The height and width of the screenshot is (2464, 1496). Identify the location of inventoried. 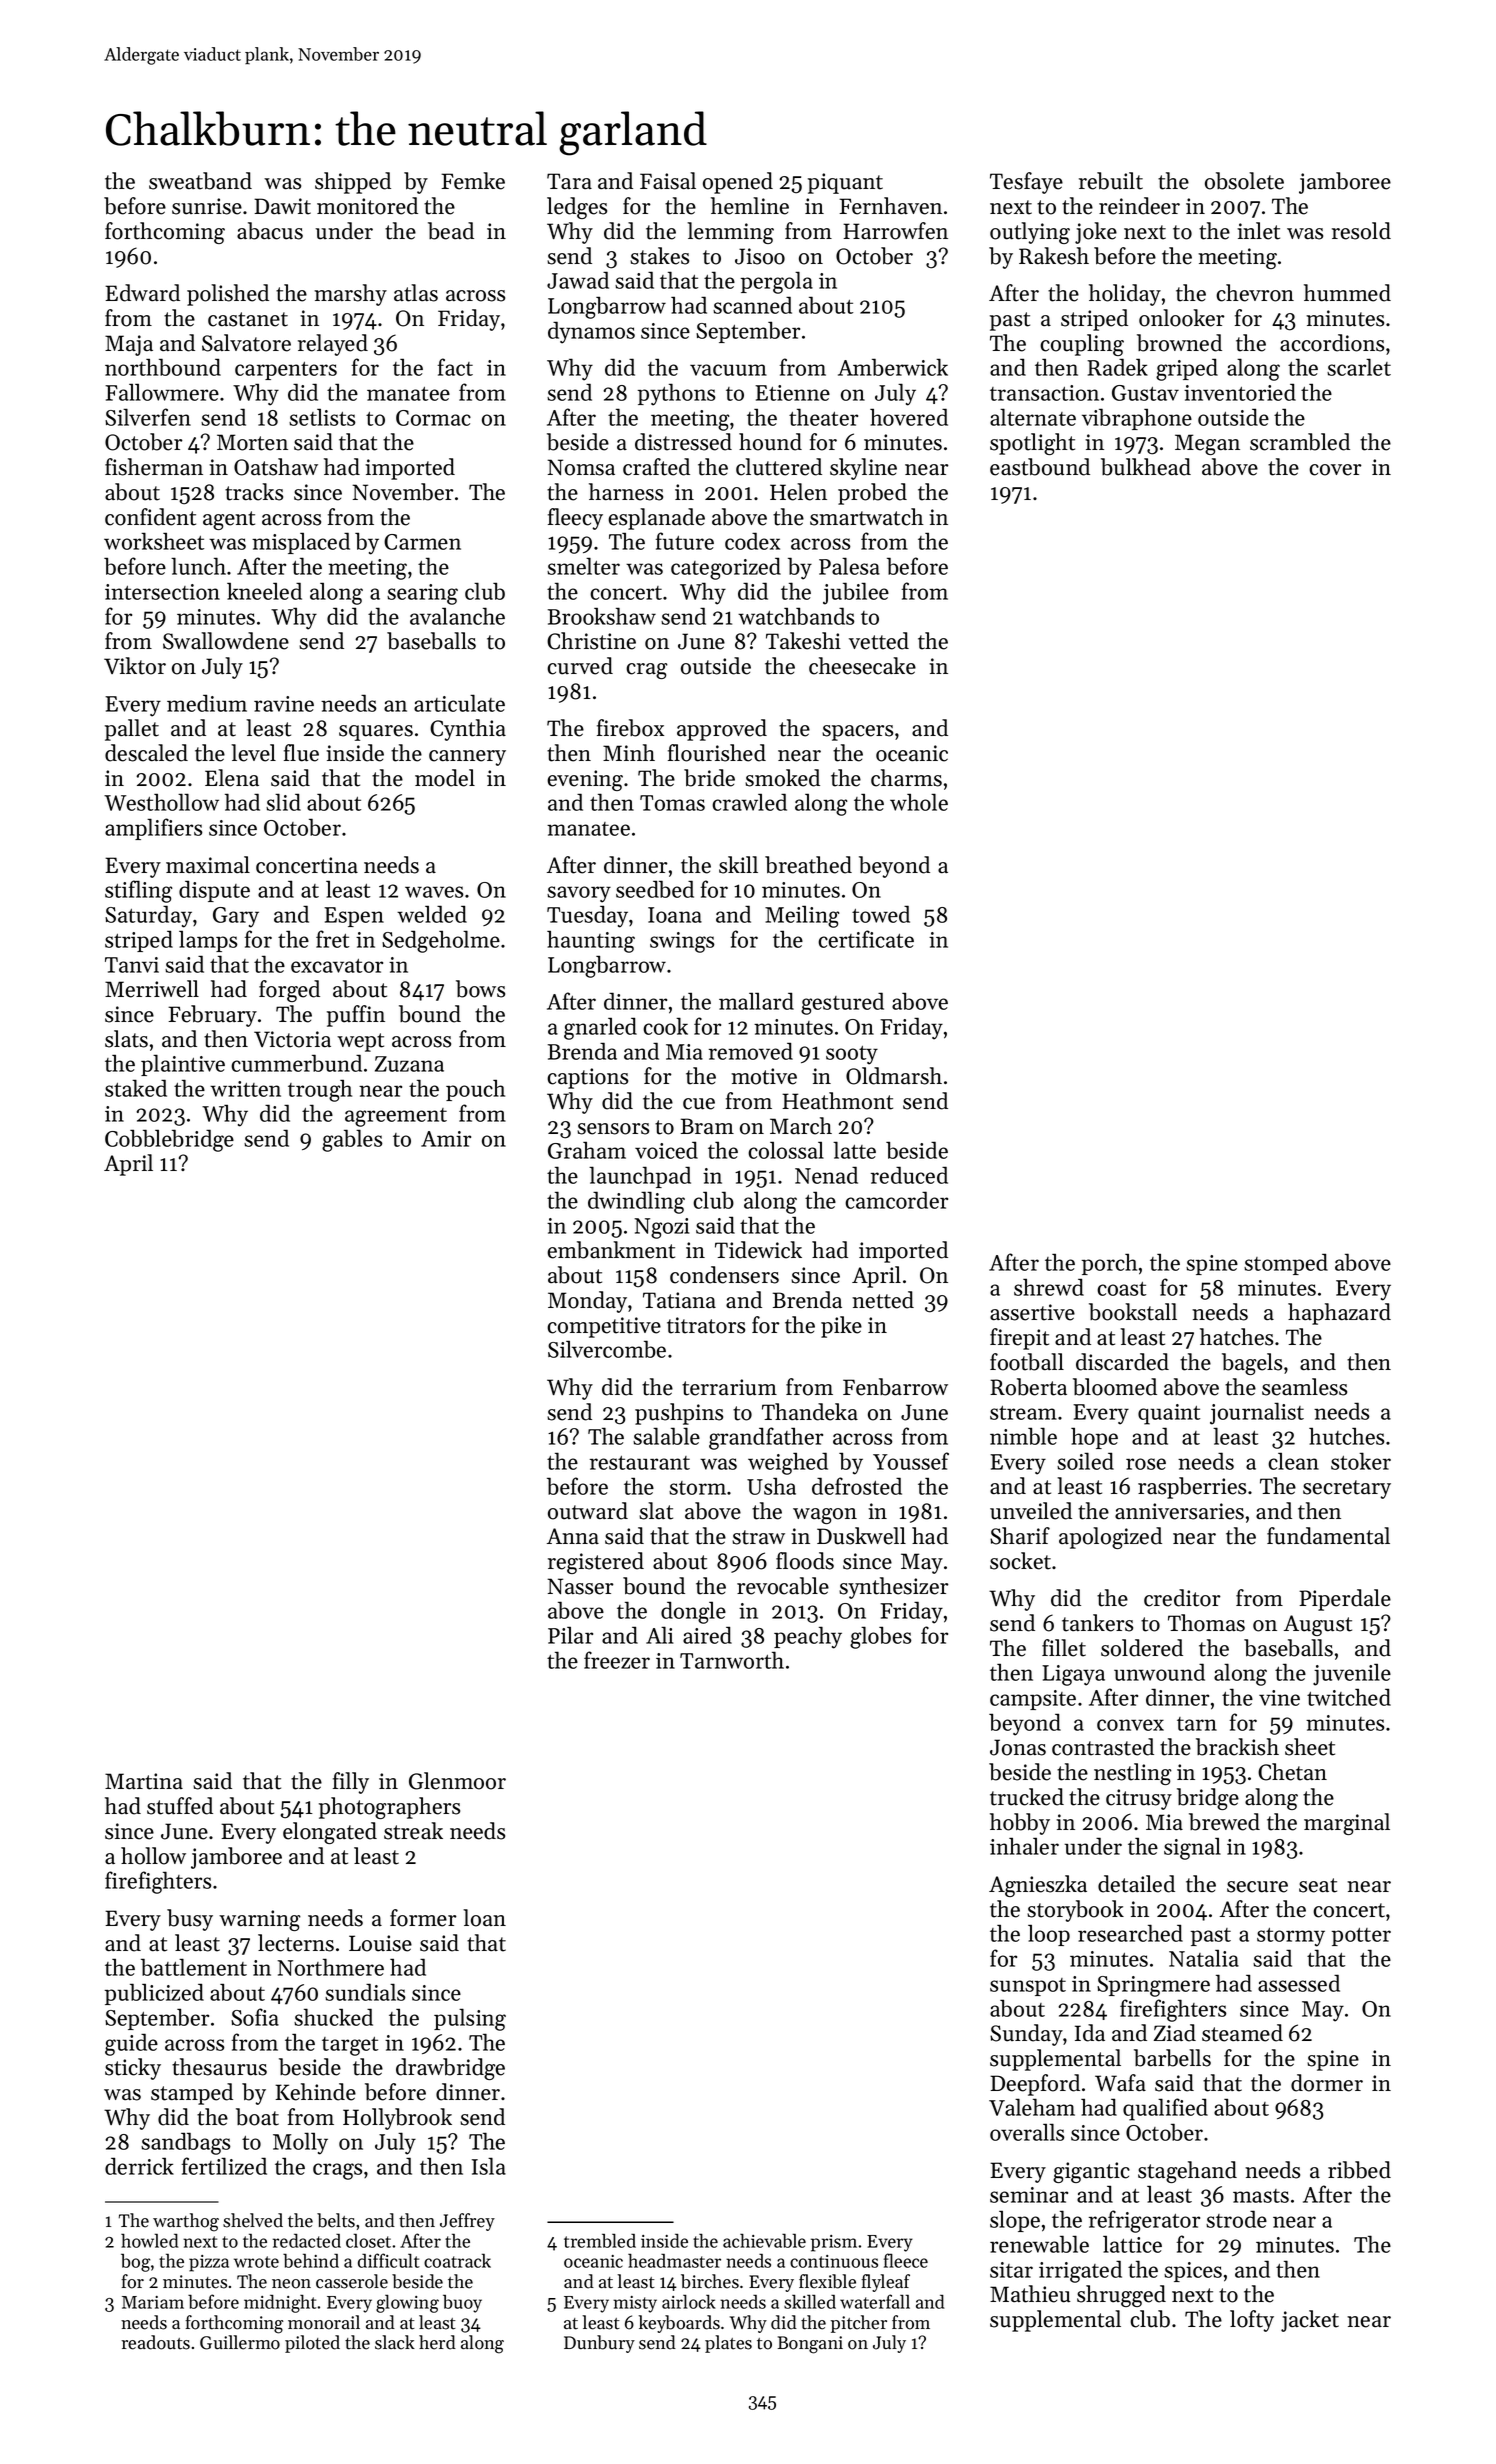
(1240, 392).
